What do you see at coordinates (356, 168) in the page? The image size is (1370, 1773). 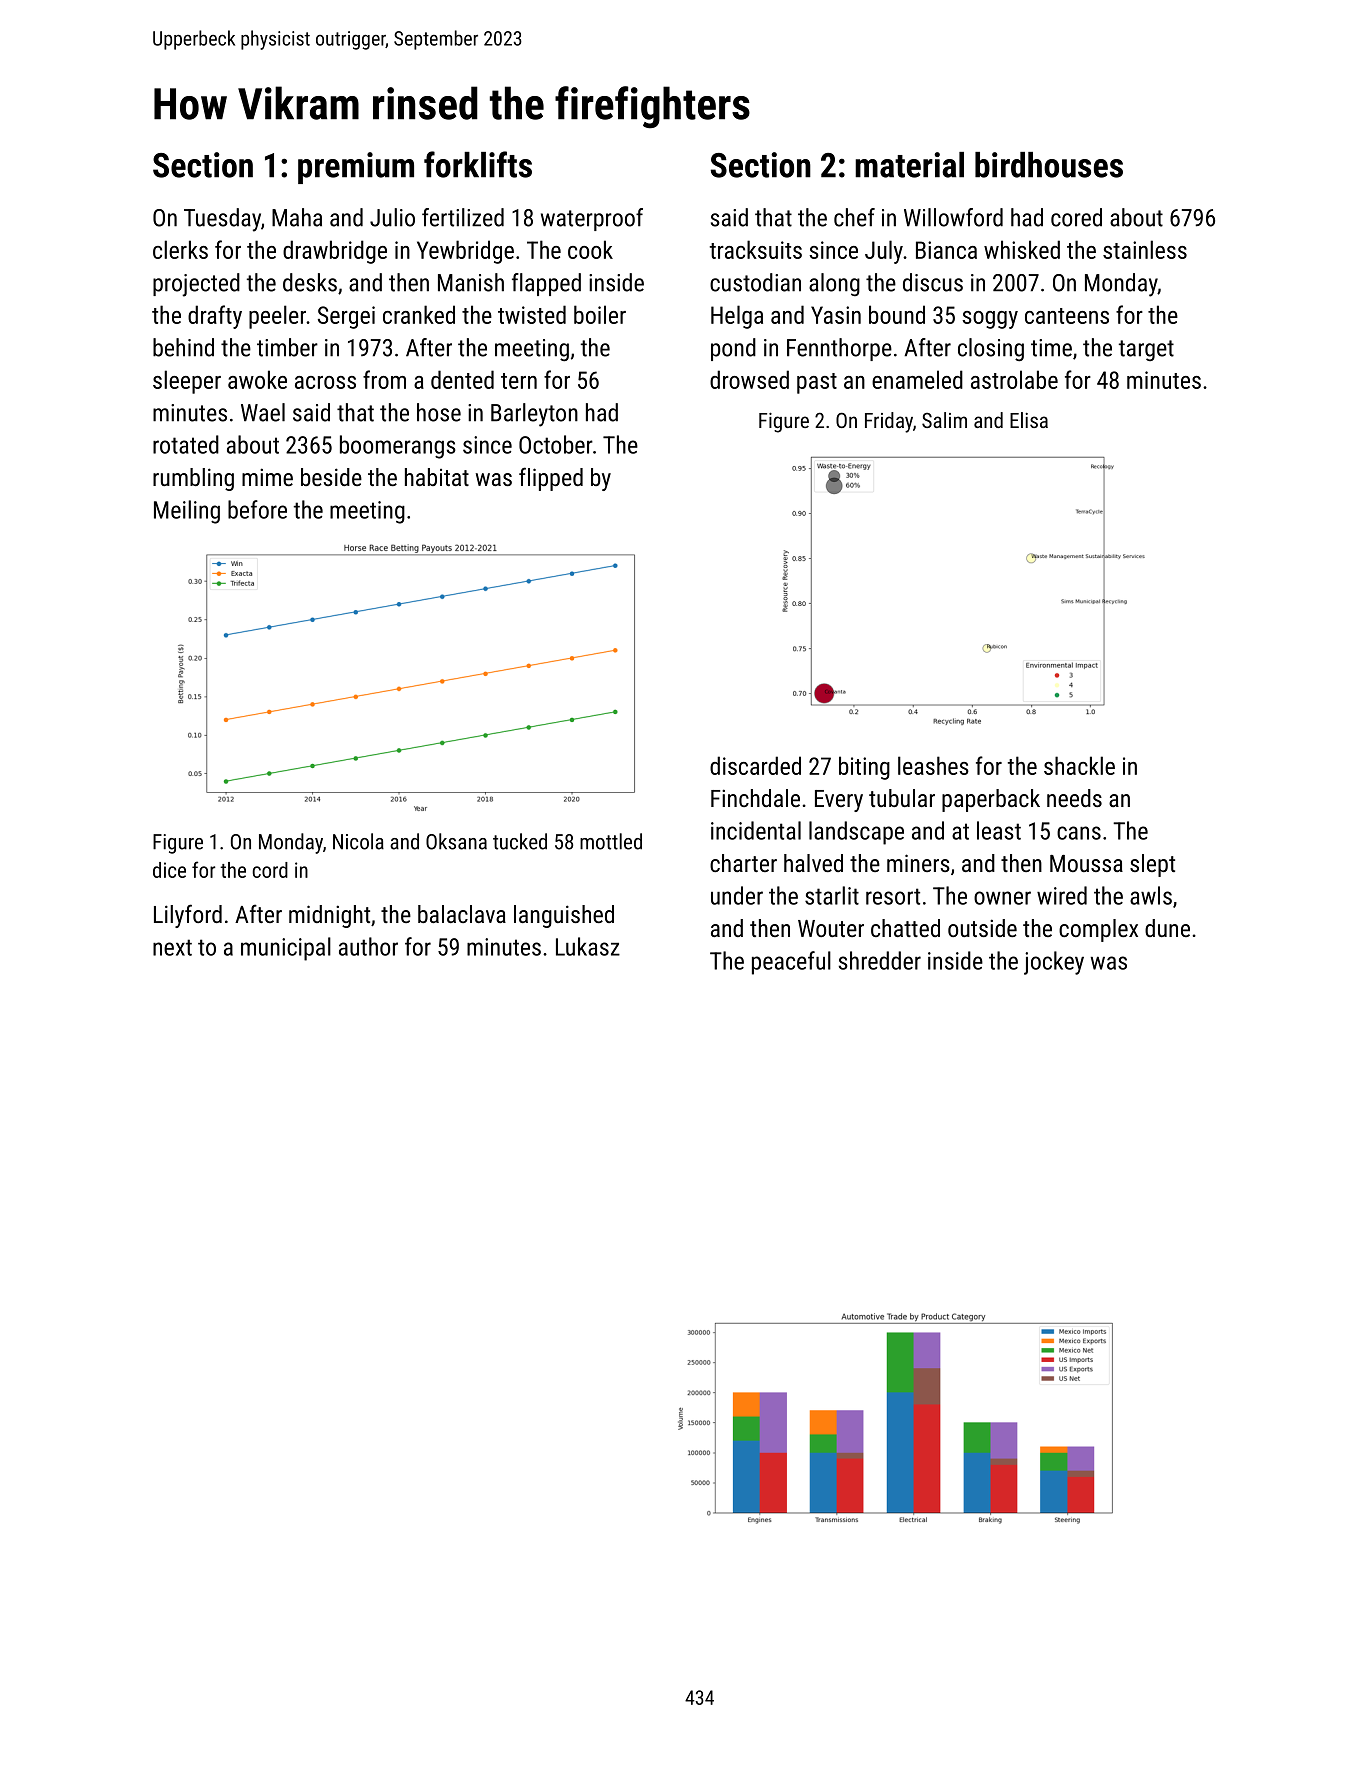 I see `premium` at bounding box center [356, 168].
